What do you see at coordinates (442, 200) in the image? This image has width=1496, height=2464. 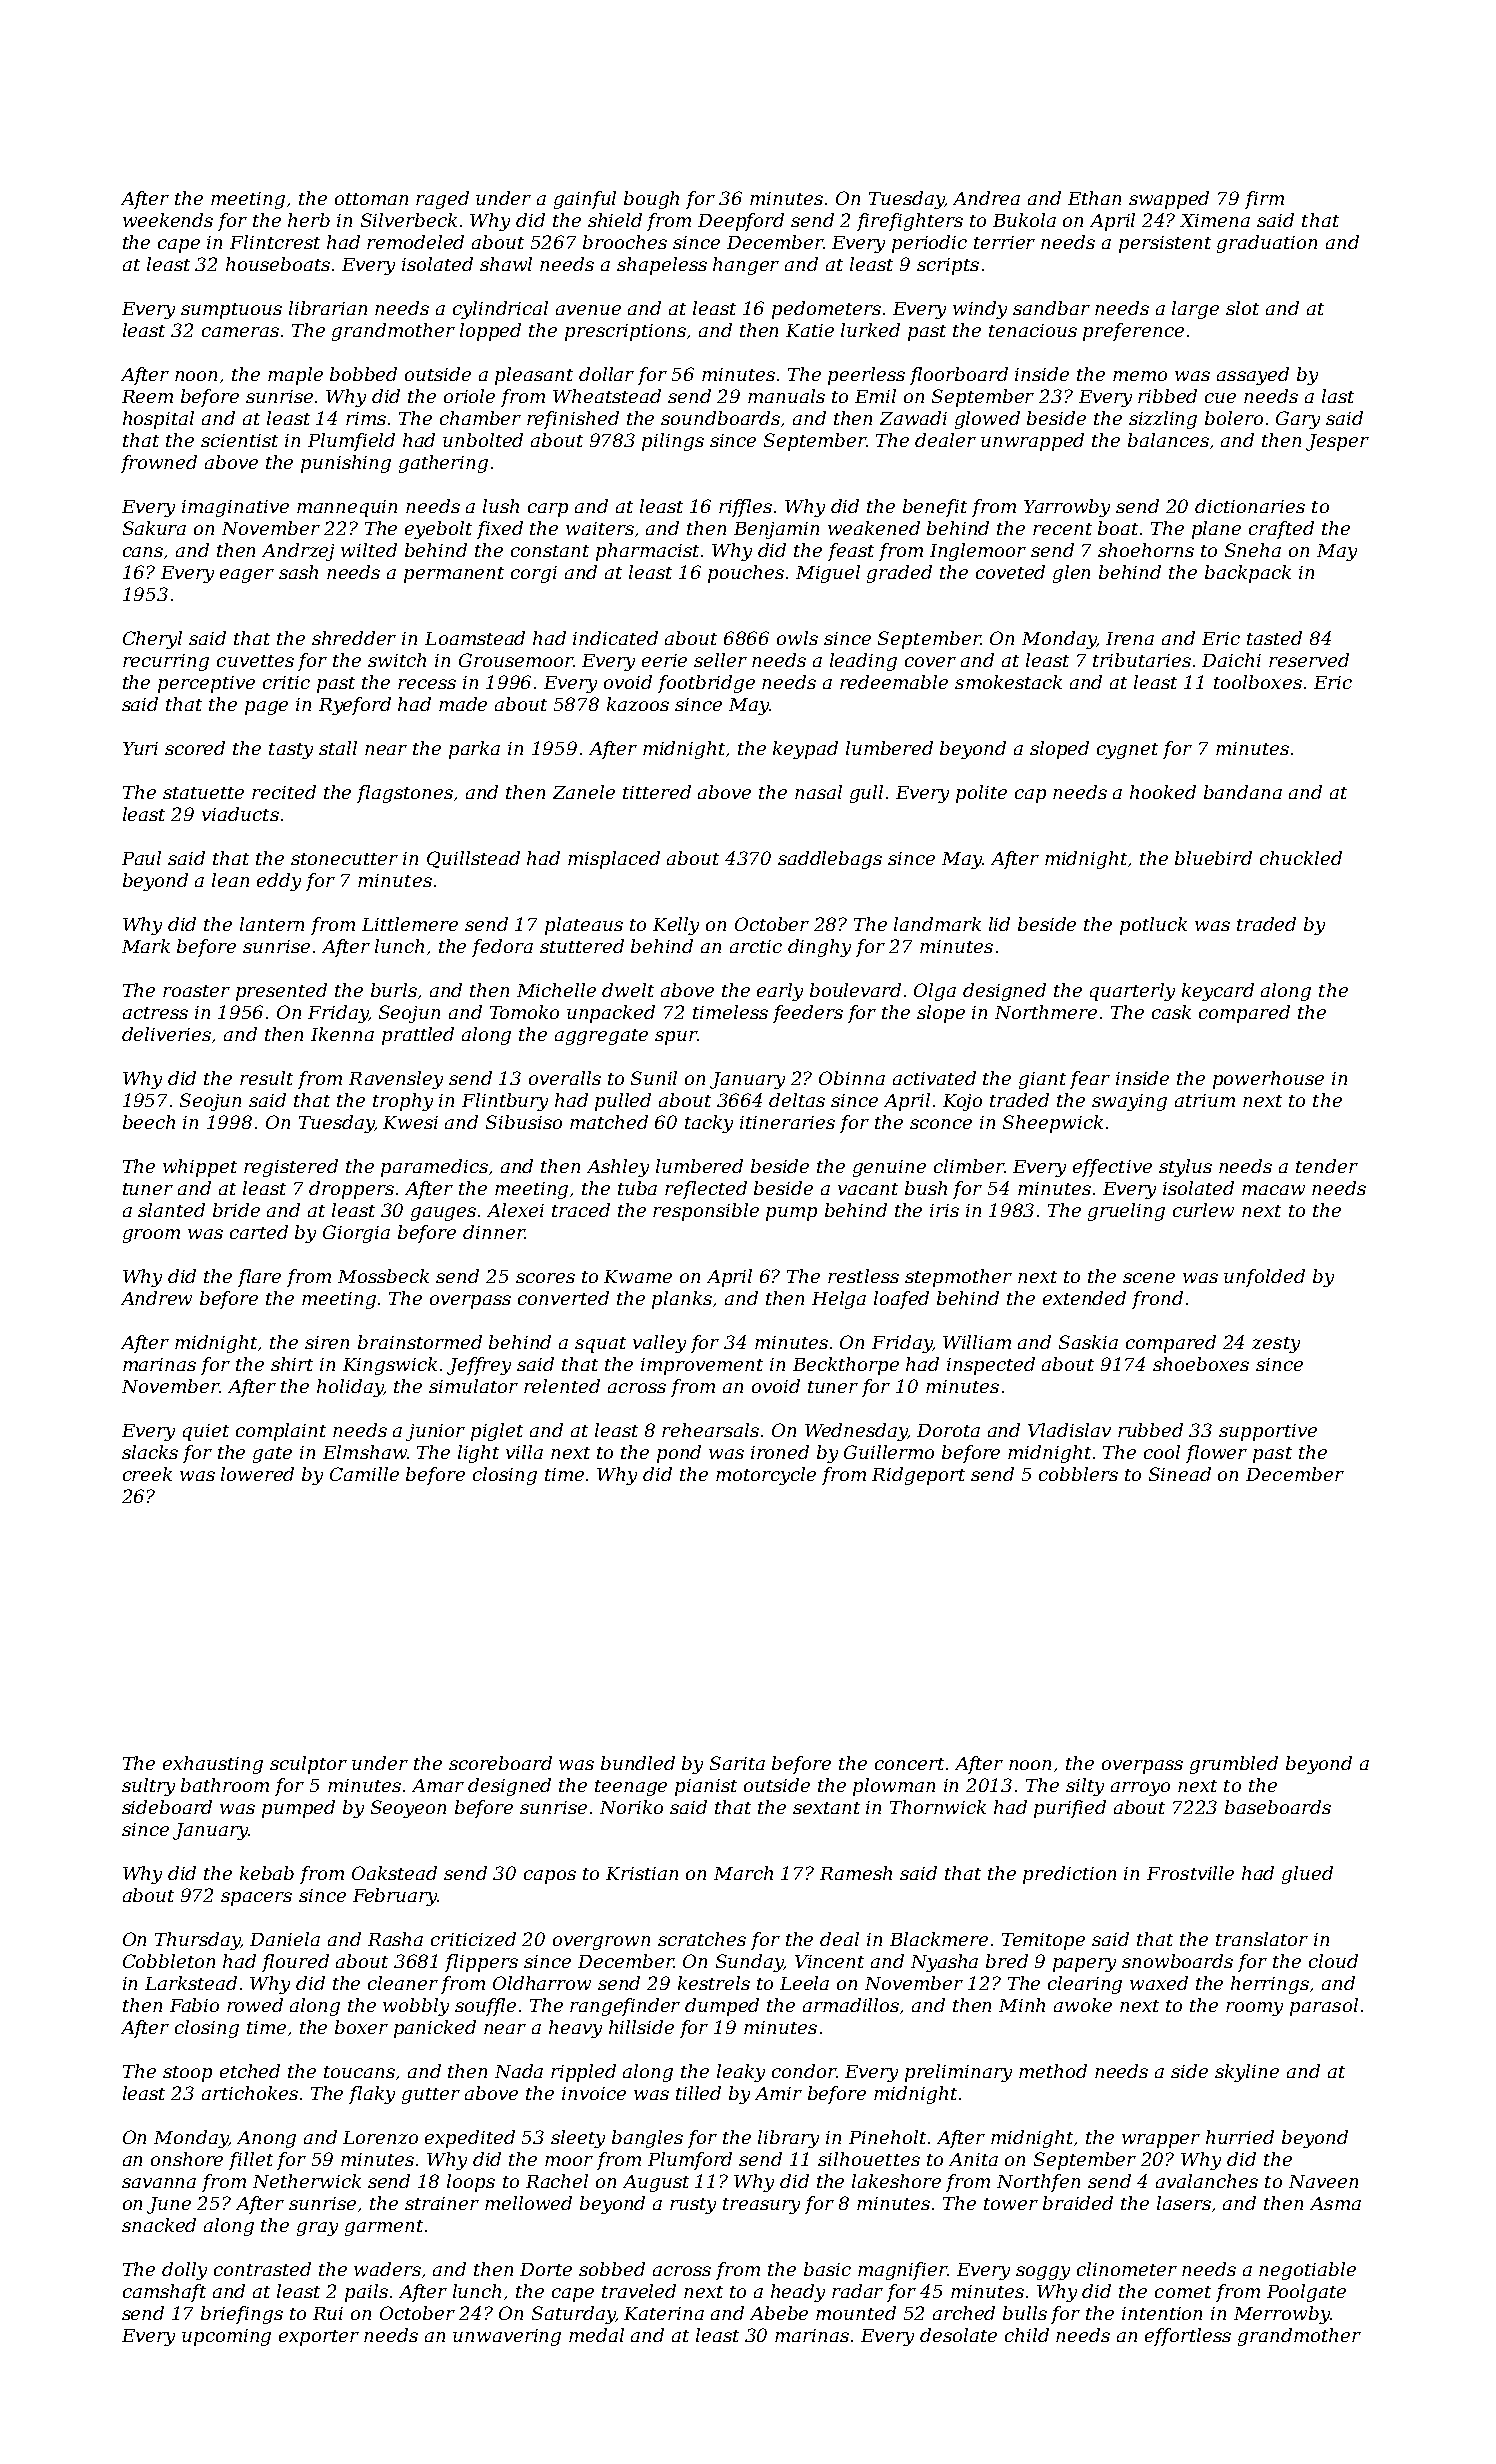 I see `raged` at bounding box center [442, 200].
